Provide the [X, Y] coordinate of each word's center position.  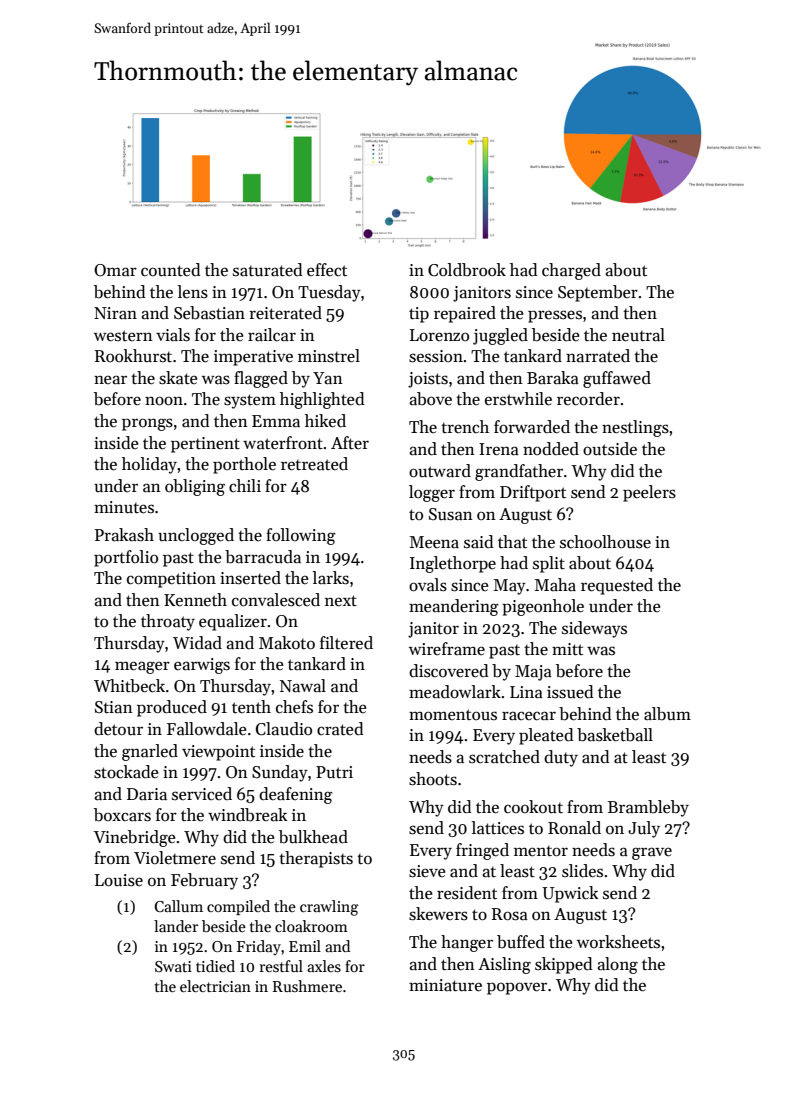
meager [142, 667]
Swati [173, 966]
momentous [453, 715]
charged [571, 271]
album [667, 714]
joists [428, 380]
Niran [115, 313]
